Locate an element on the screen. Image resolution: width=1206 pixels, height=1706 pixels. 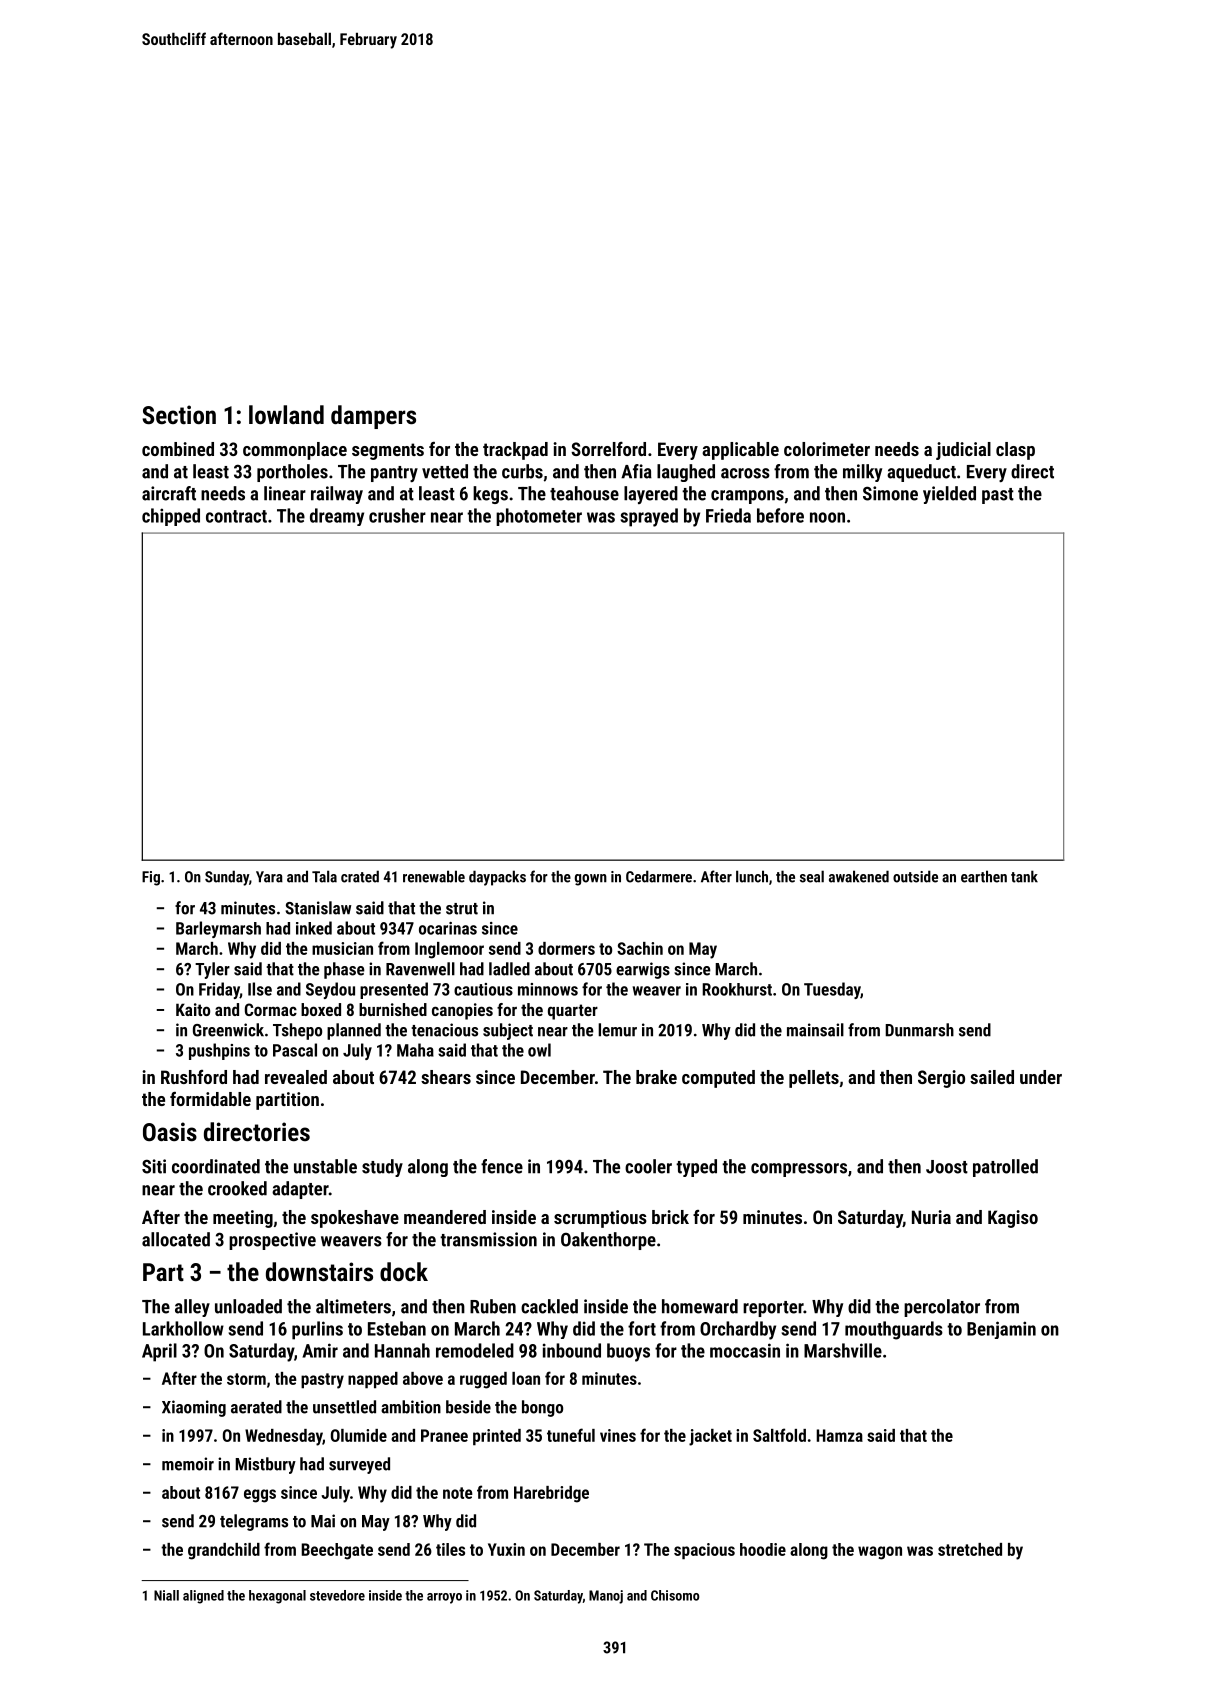
Sunday is located at coordinates (227, 878).
